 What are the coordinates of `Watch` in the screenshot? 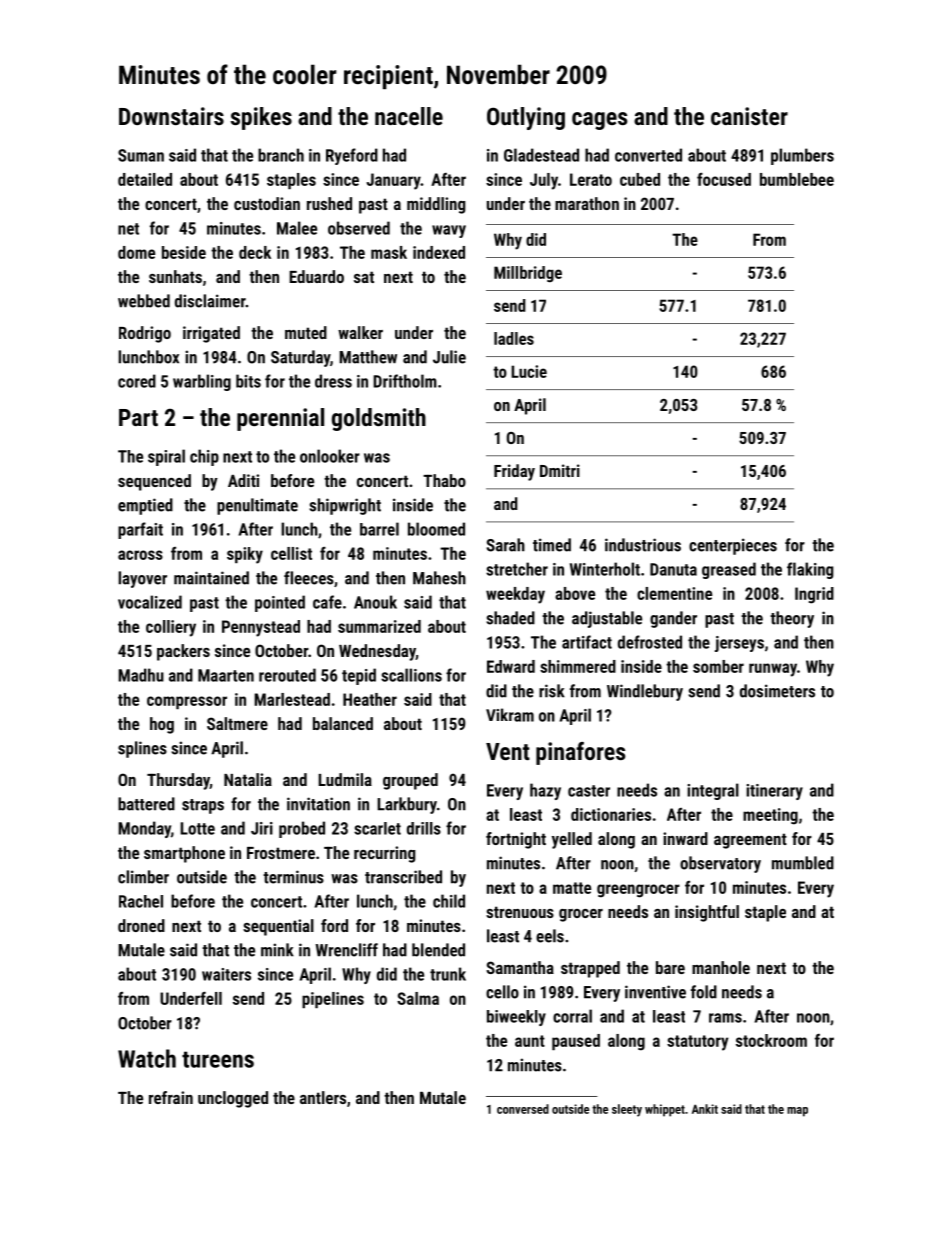 It's located at (147, 1058).
